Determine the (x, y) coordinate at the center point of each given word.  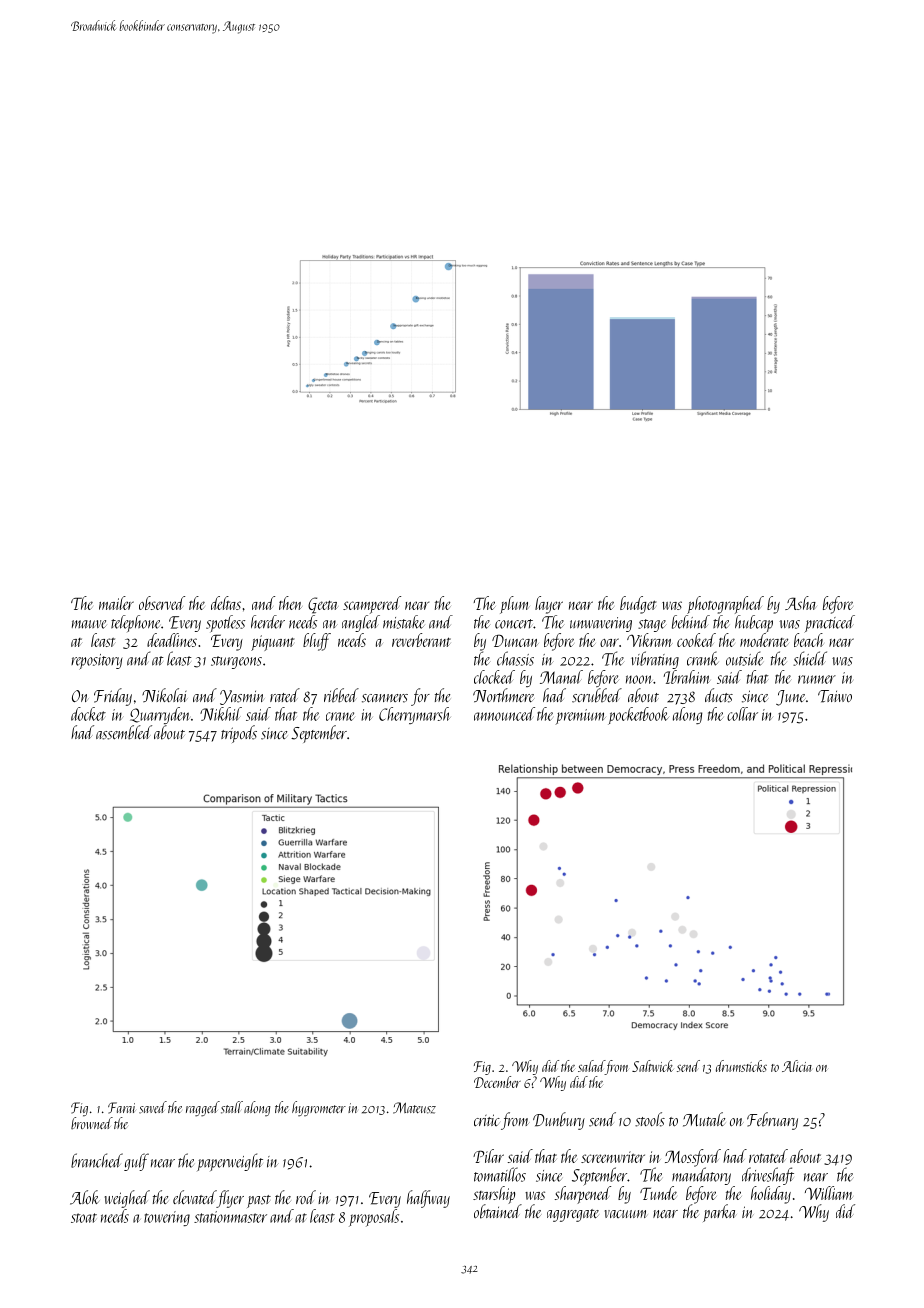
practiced (829, 624)
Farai (122, 1108)
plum (515, 605)
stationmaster (230, 1217)
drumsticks (741, 1066)
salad (591, 1066)
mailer (116, 603)
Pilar (488, 1156)
